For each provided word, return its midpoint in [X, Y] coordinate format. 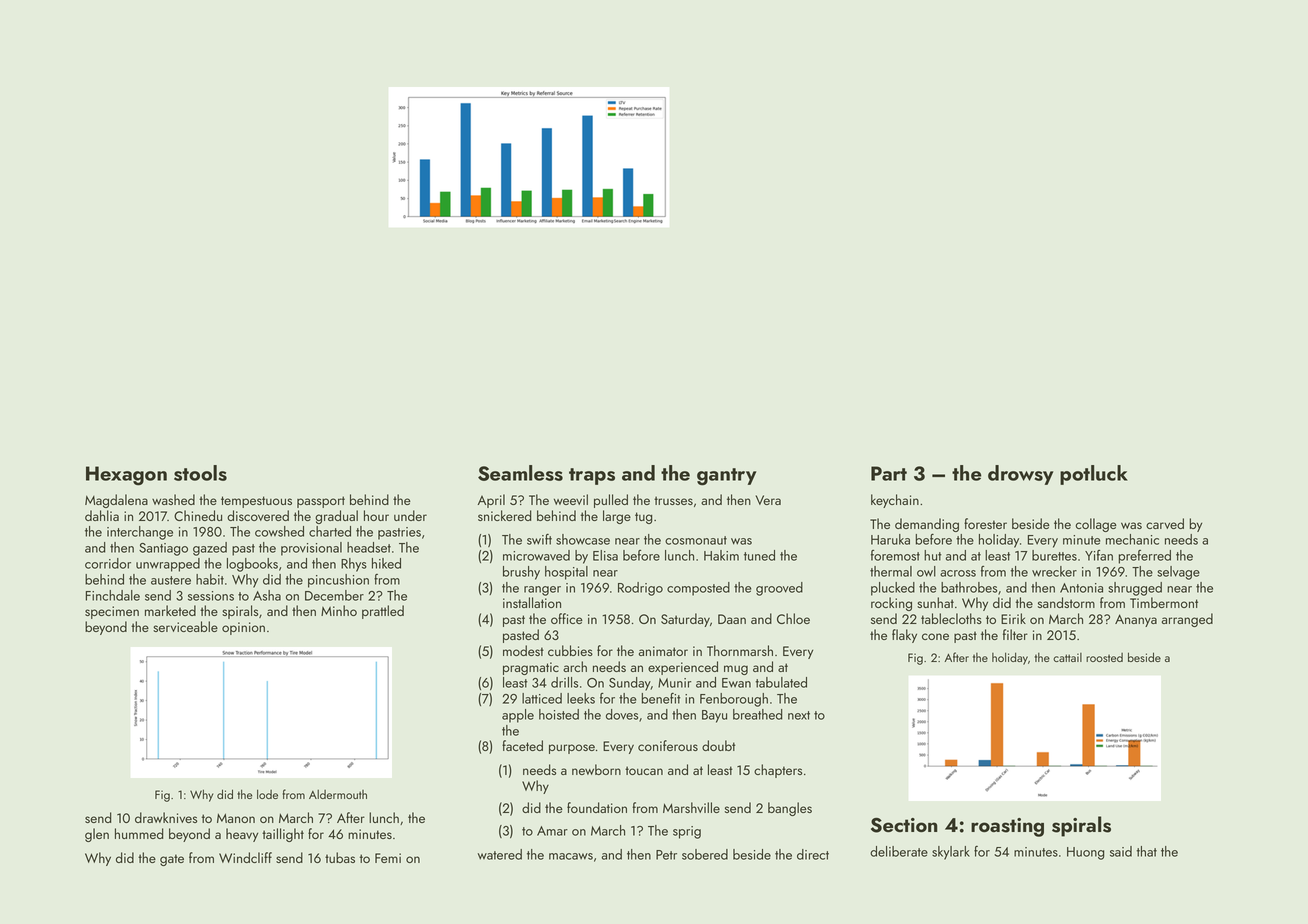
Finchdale [113, 595]
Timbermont [1164, 602]
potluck [1094, 475]
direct [813, 854]
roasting [1007, 827]
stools [200, 473]
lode [267, 794]
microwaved [536, 555]
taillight [283, 835]
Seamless [520, 473]
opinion [243, 628]
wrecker [1054, 571]
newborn [596, 769]
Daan [732, 619]
